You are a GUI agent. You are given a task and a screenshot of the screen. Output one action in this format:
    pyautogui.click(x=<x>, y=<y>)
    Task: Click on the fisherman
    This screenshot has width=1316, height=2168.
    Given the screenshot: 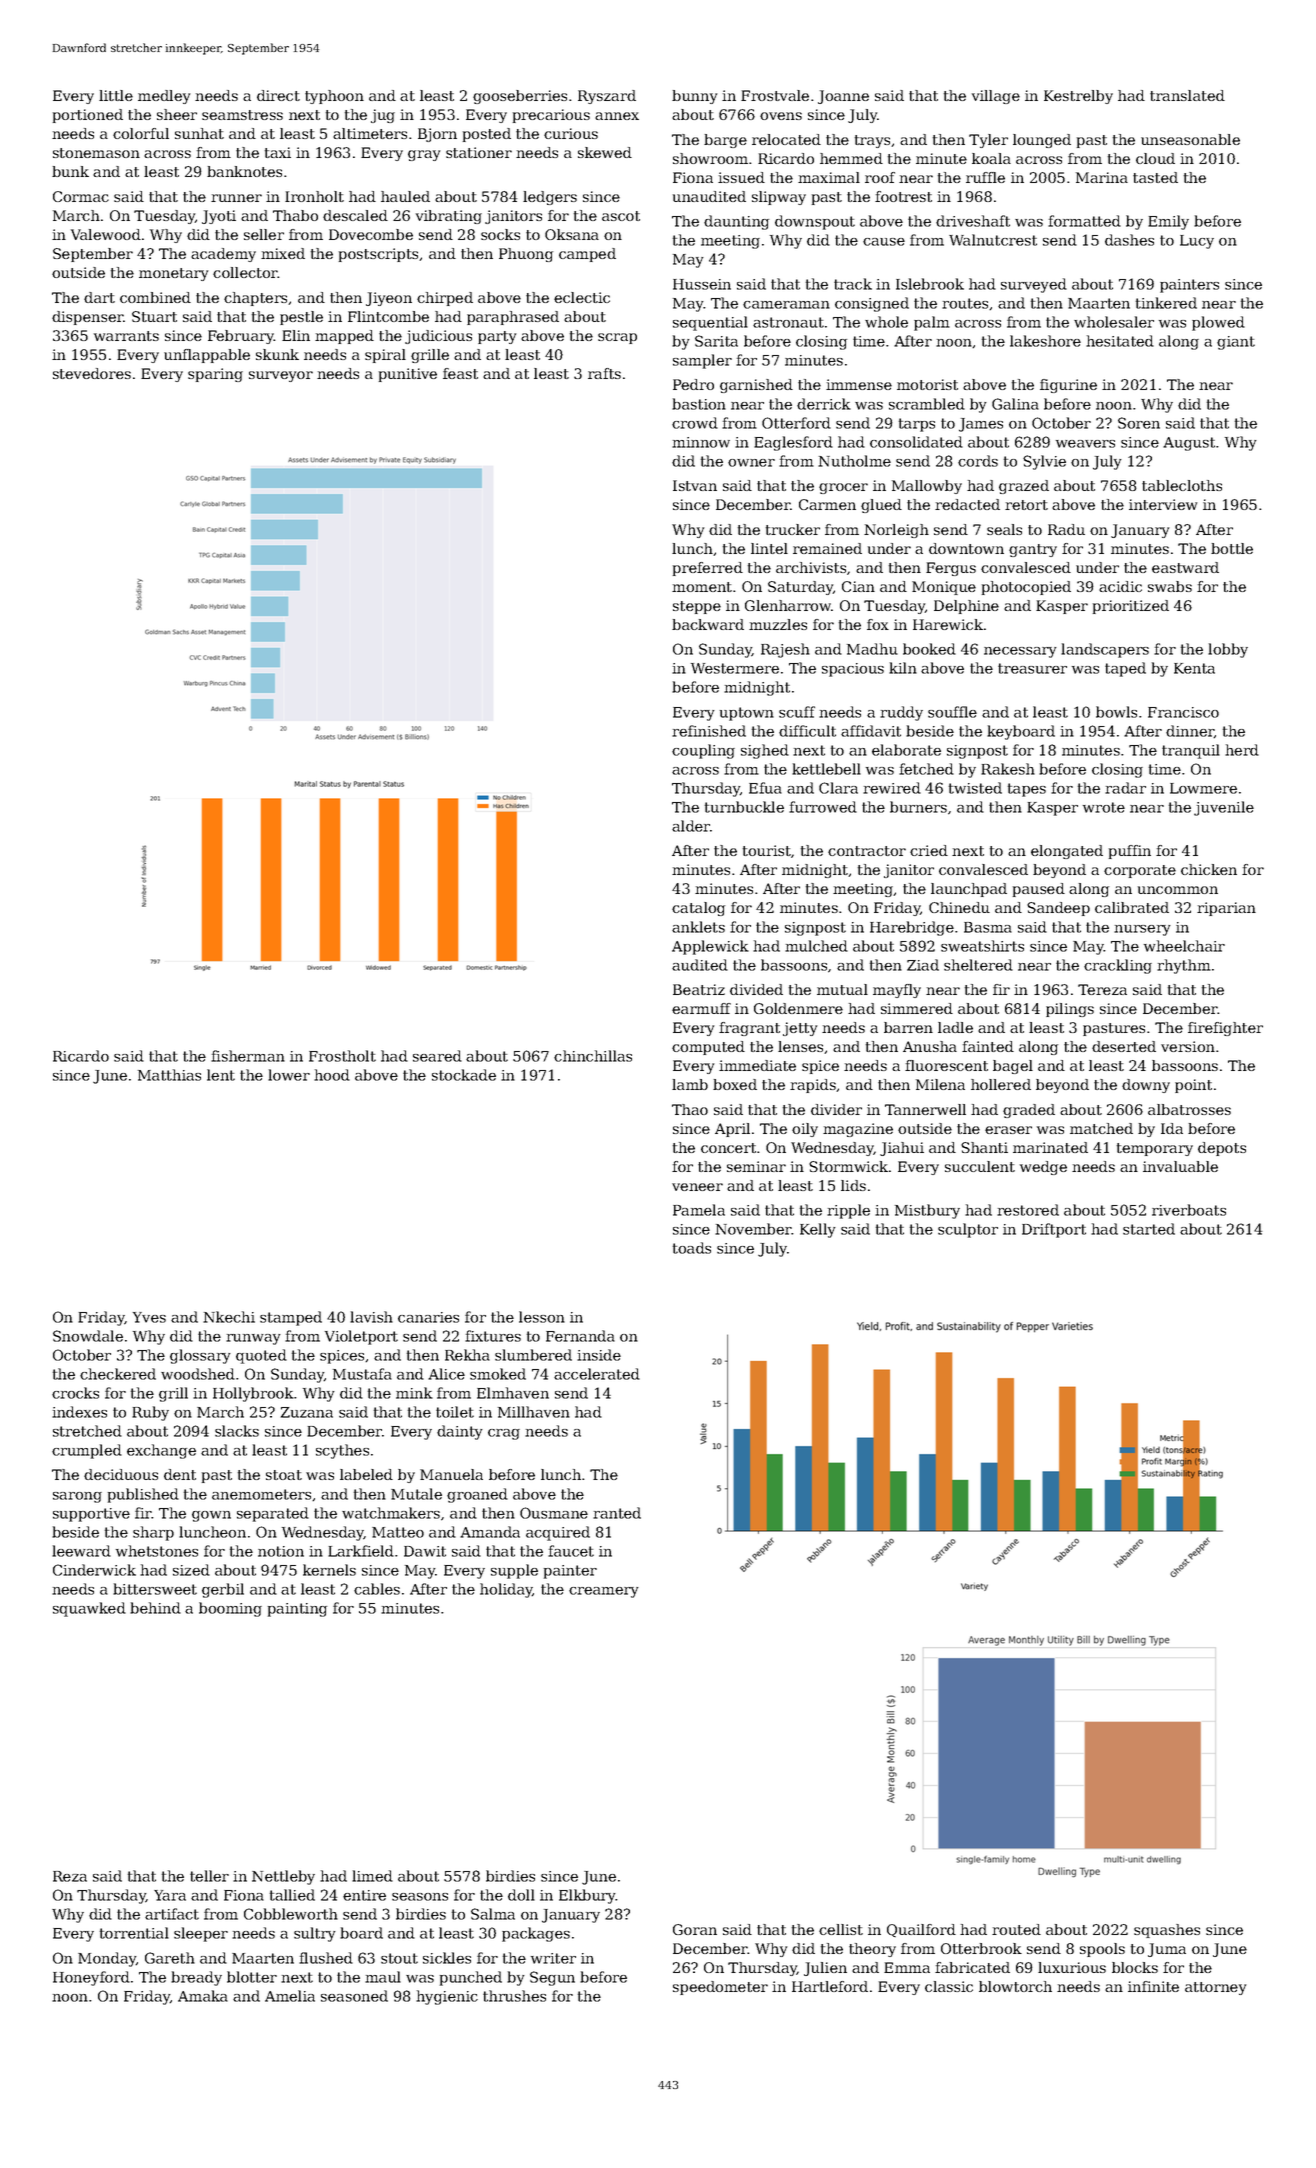 What is the action you would take?
    pyautogui.click(x=248, y=1056)
